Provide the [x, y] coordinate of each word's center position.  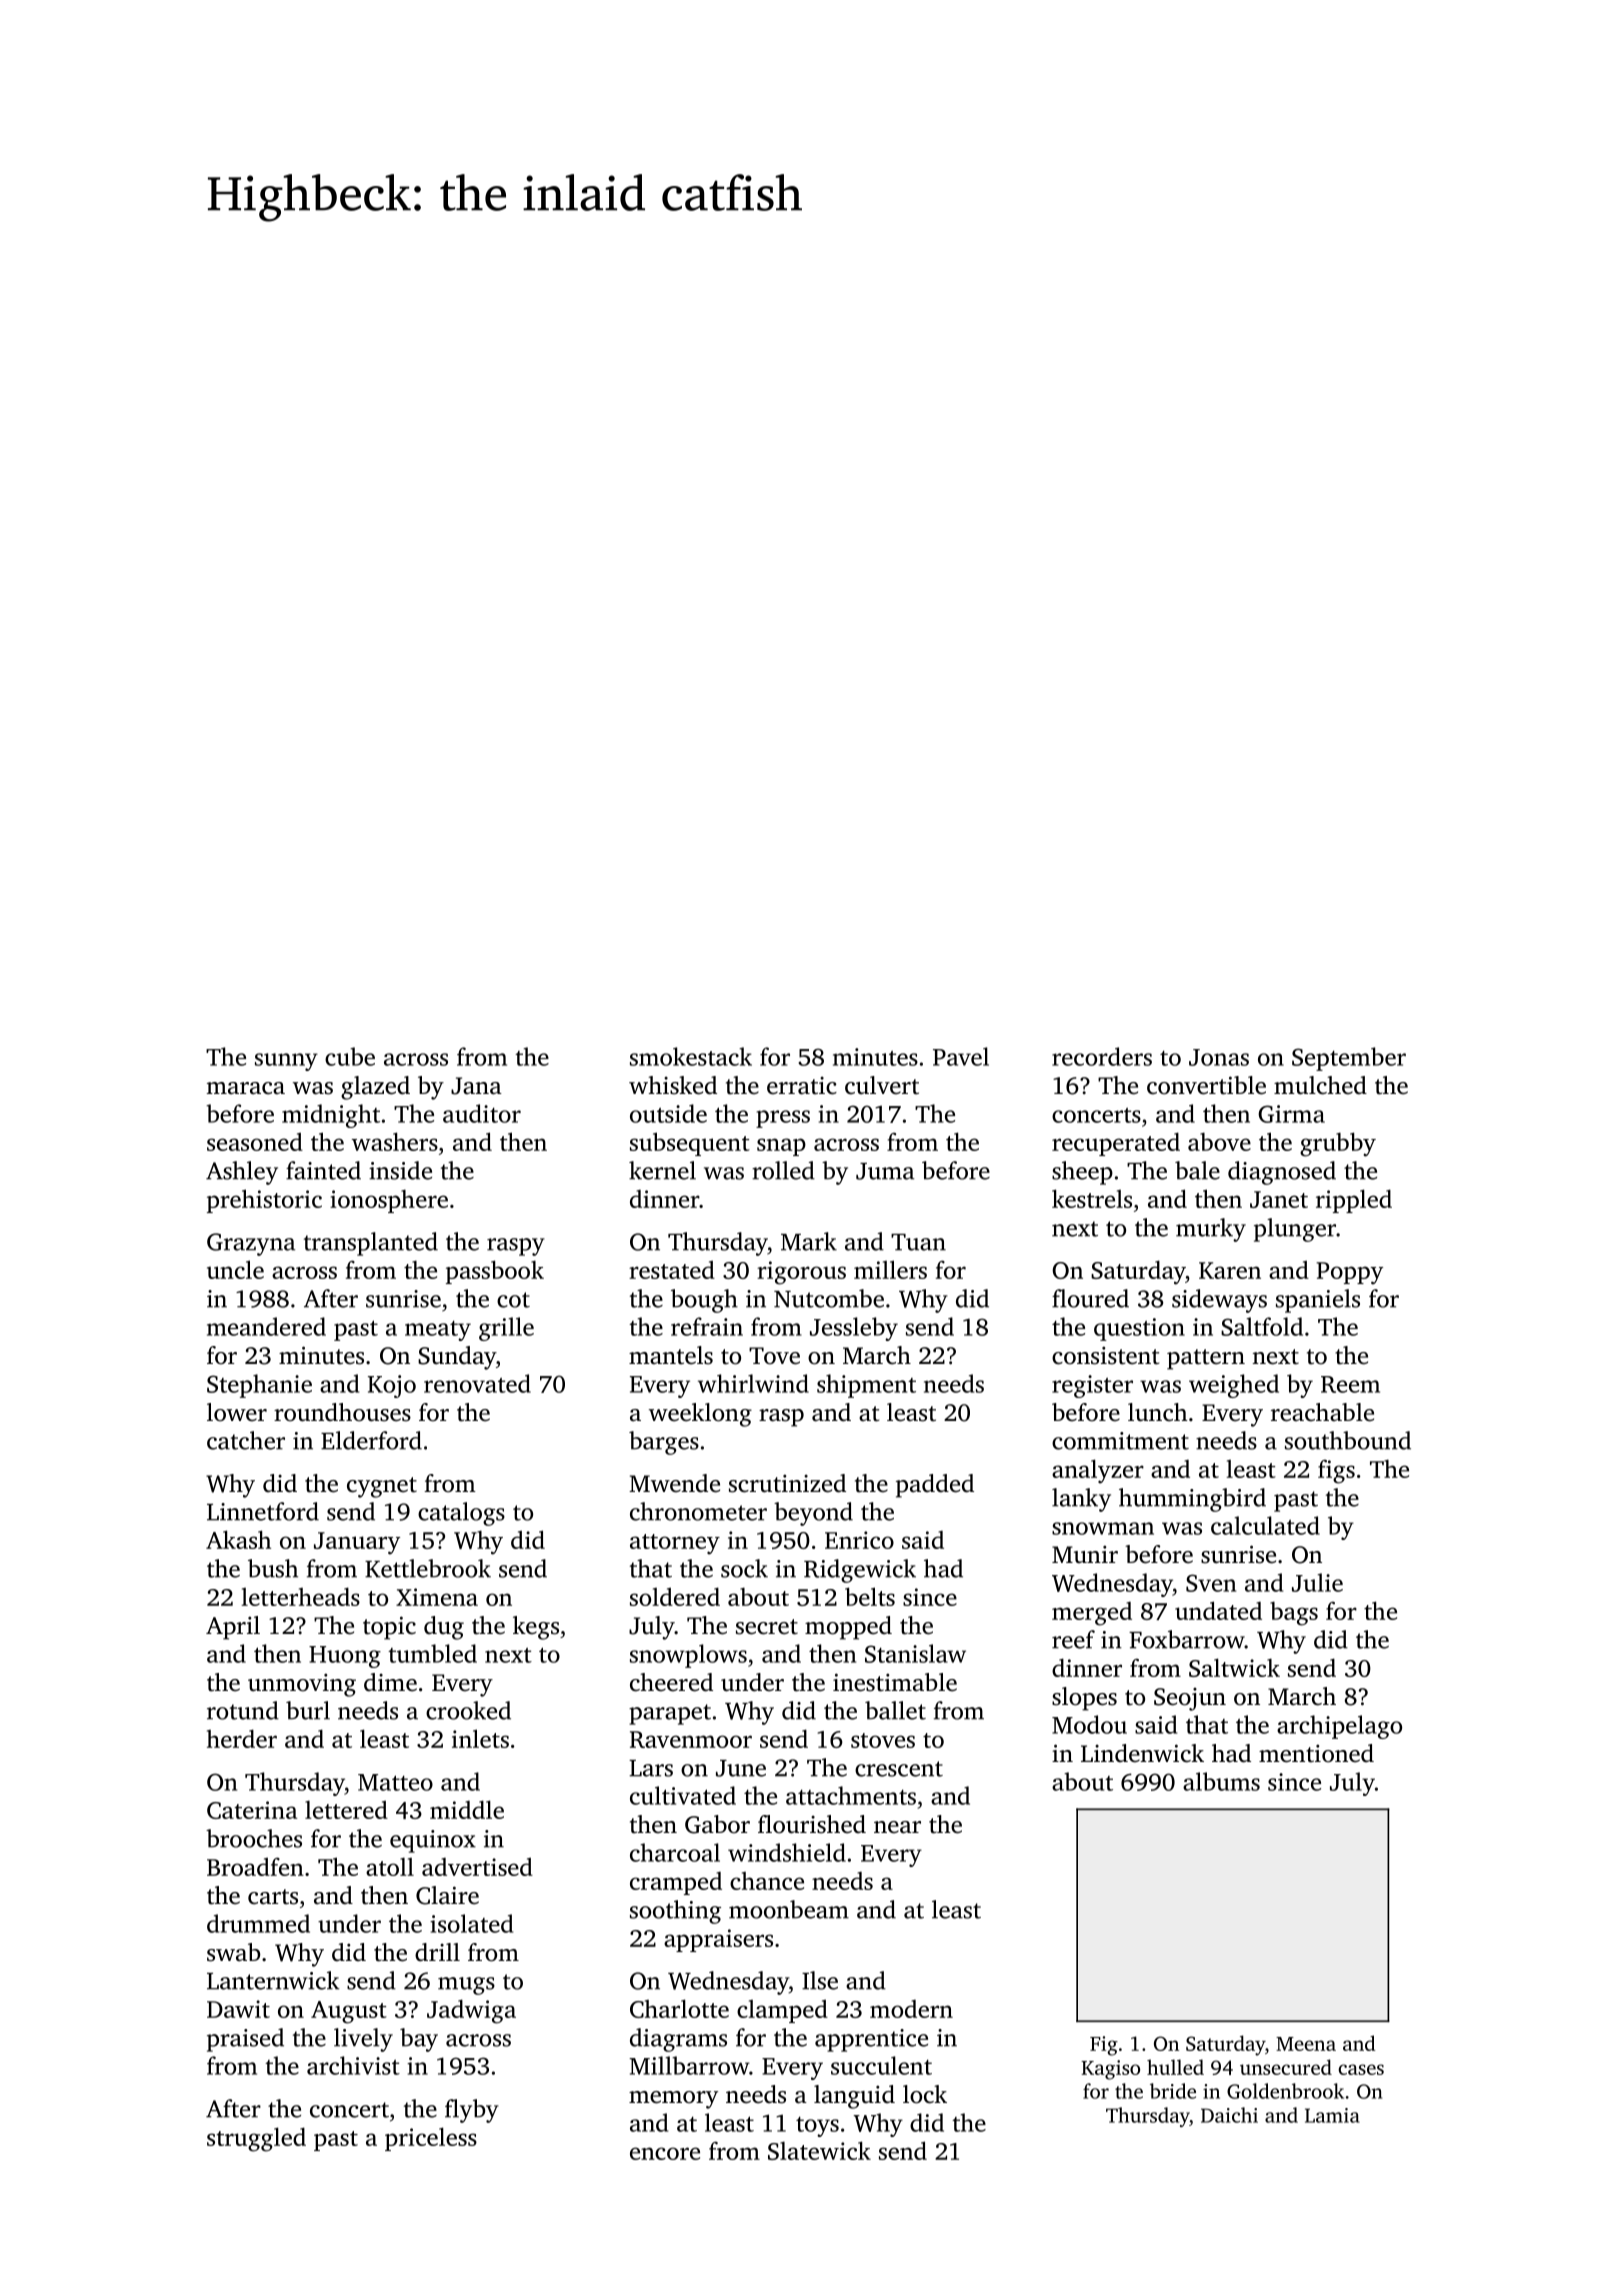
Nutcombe [829, 1298]
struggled [256, 2139]
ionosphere [389, 1201]
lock [925, 2094]
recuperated [1116, 1144]
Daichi [1229, 2115]
